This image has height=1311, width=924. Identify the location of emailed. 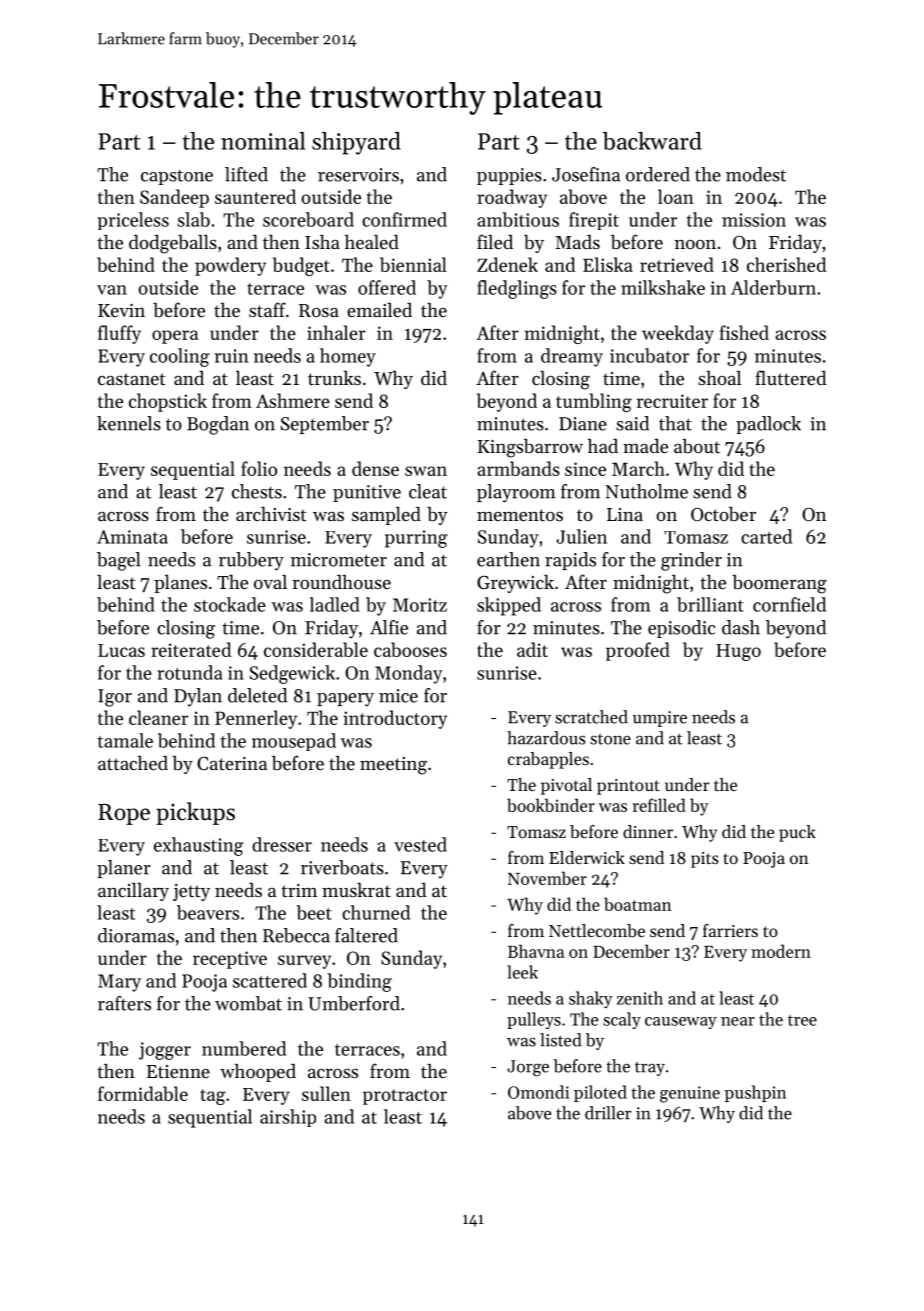
(379, 310).
